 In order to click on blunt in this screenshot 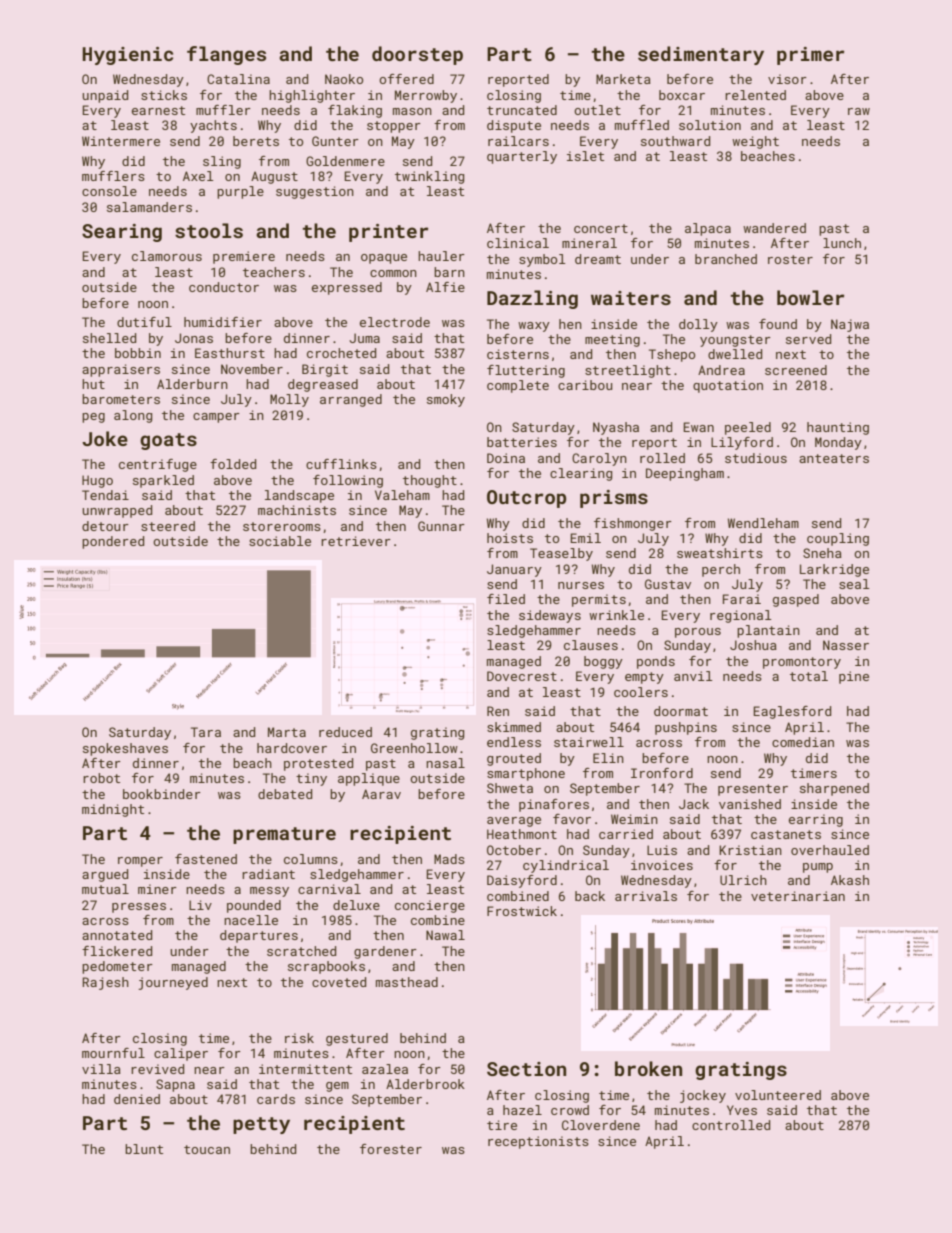, I will do `click(144, 1149)`.
